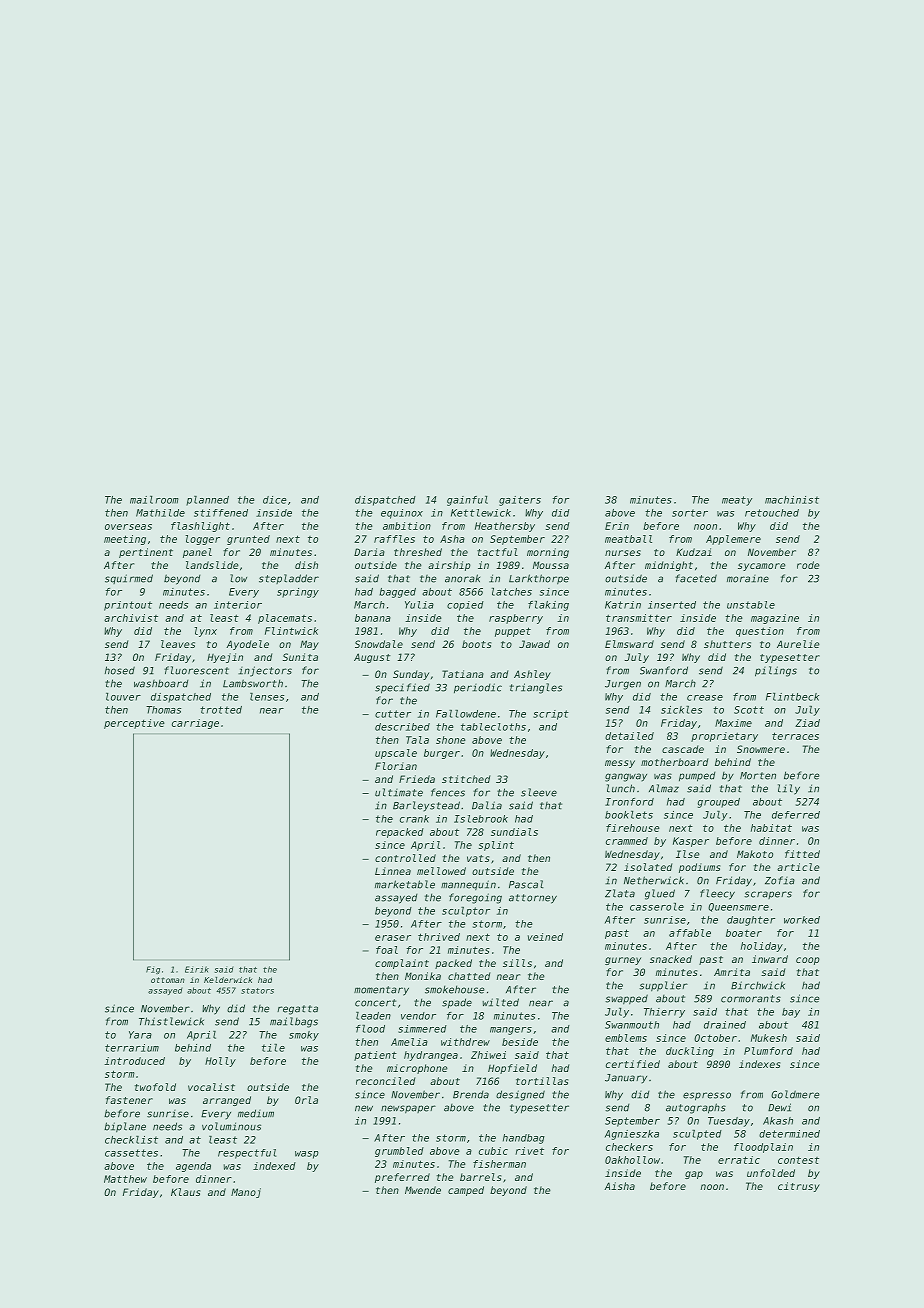 Image resolution: width=924 pixels, height=1308 pixels. What do you see at coordinates (481, 819) in the screenshot?
I see `Islebrook` at bounding box center [481, 819].
